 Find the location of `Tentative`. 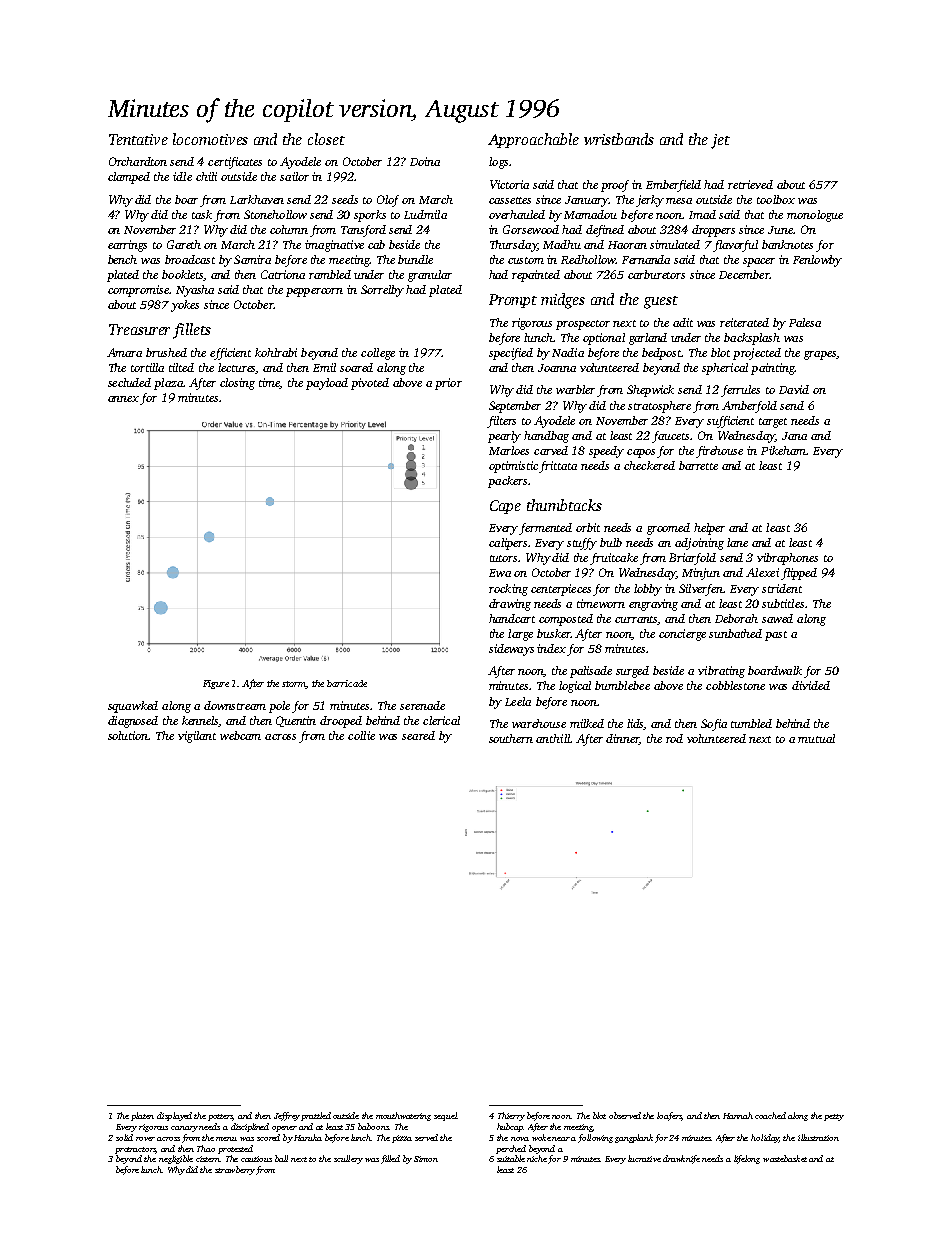

Tentative is located at coordinates (138, 139).
